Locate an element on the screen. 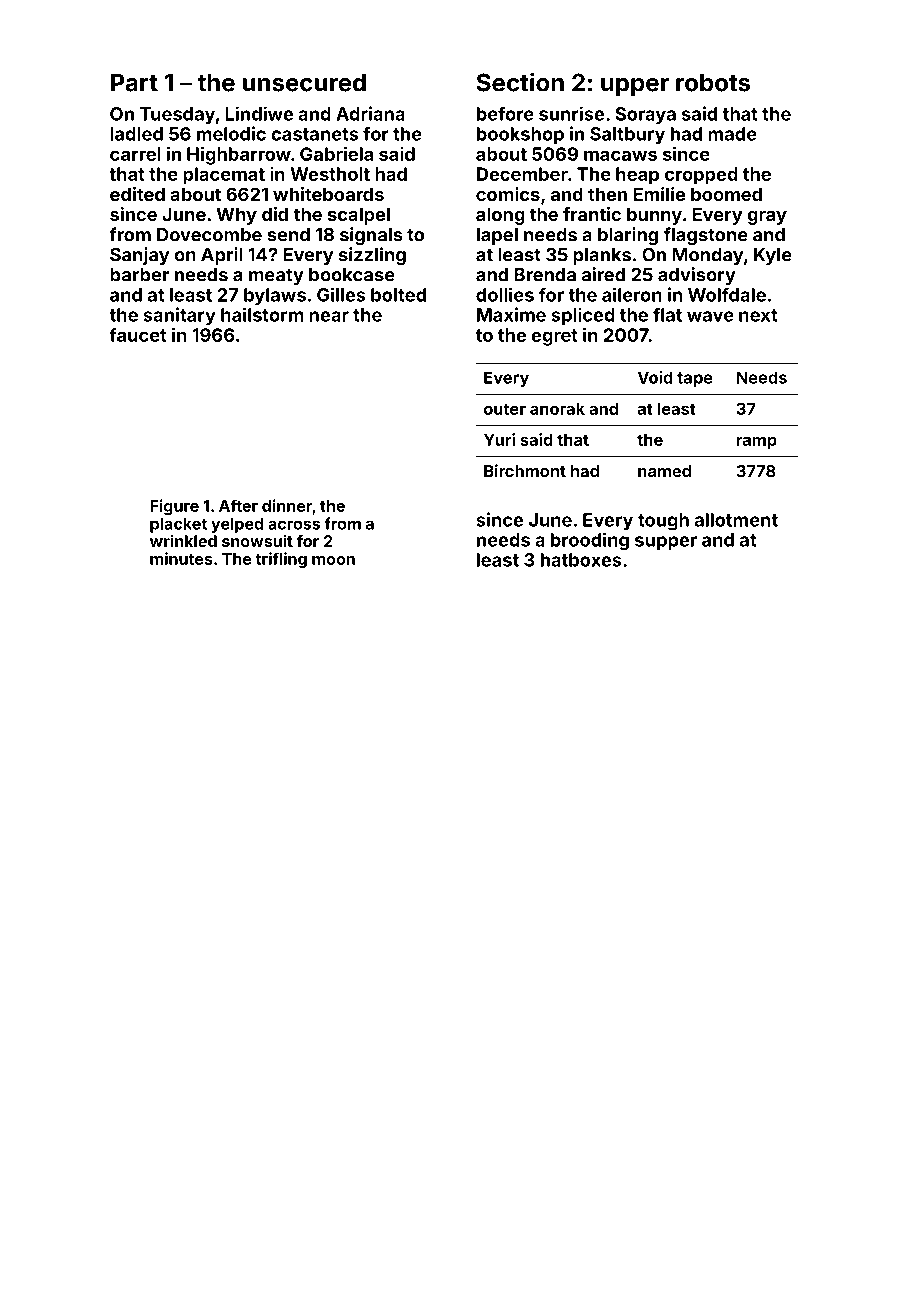  Tuesday is located at coordinates (177, 116).
